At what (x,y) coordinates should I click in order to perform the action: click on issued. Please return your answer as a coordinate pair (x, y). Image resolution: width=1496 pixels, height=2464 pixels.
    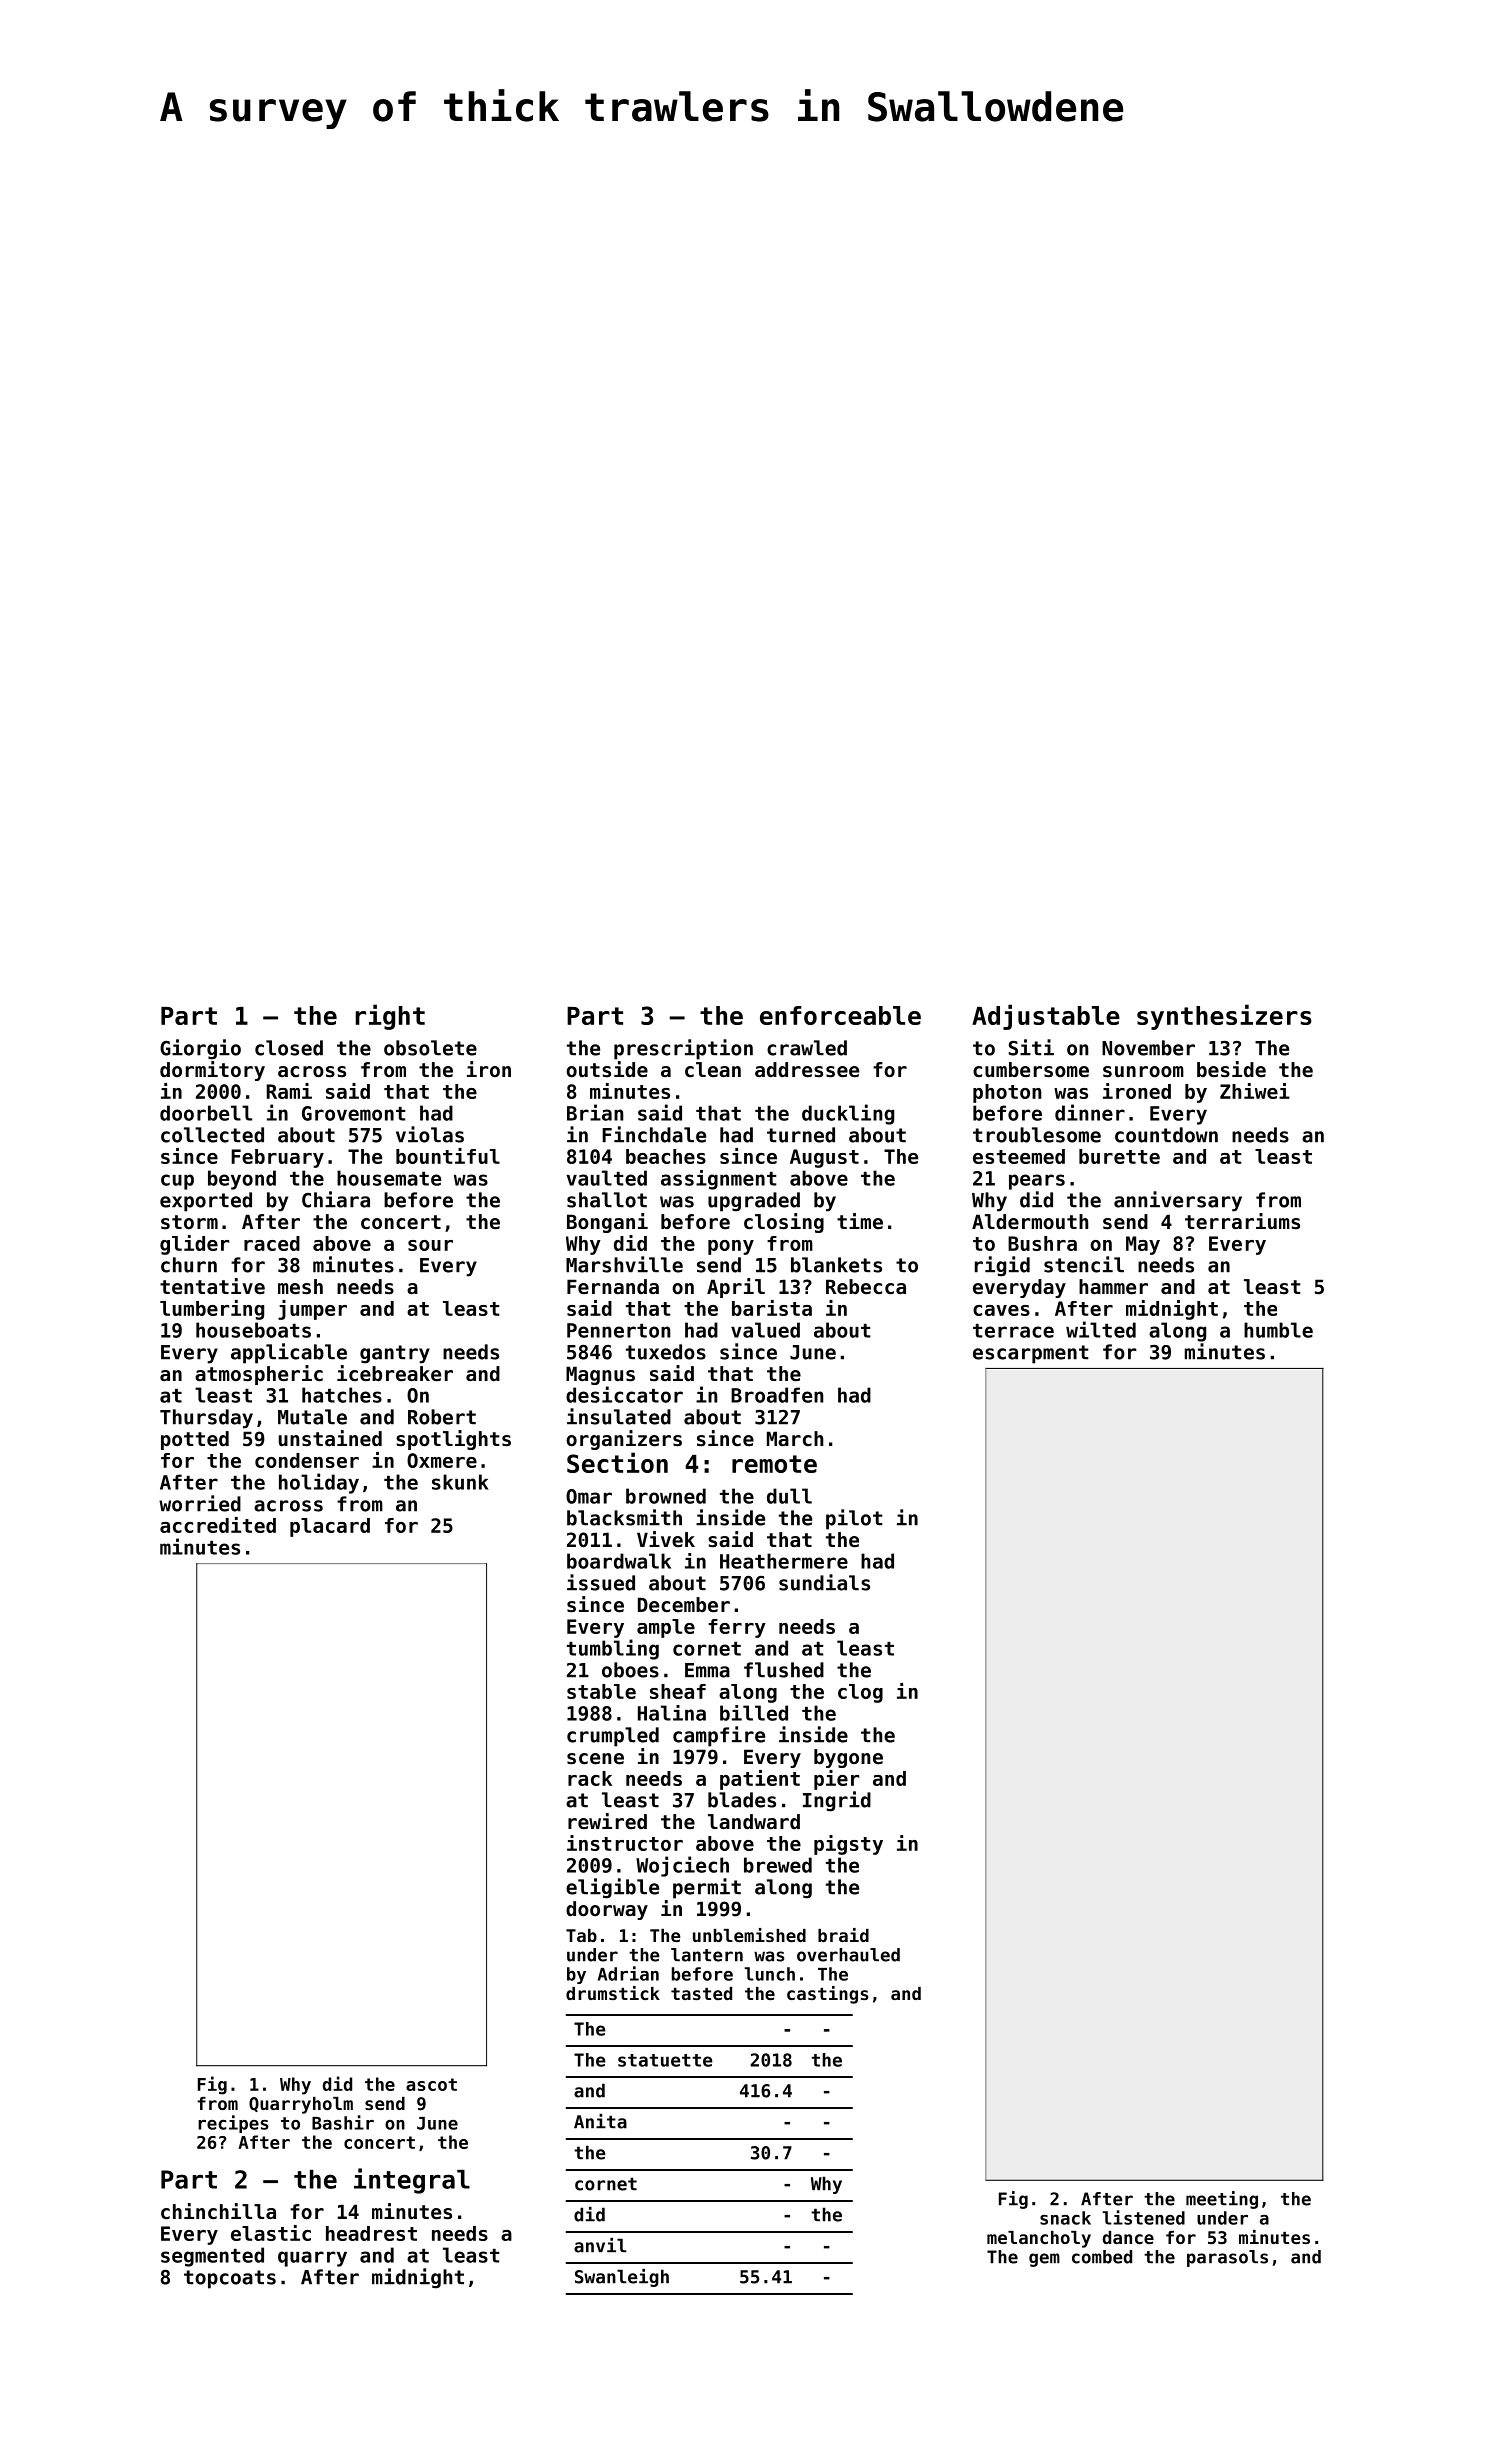
    Looking at the image, I should click on (601, 1582).
